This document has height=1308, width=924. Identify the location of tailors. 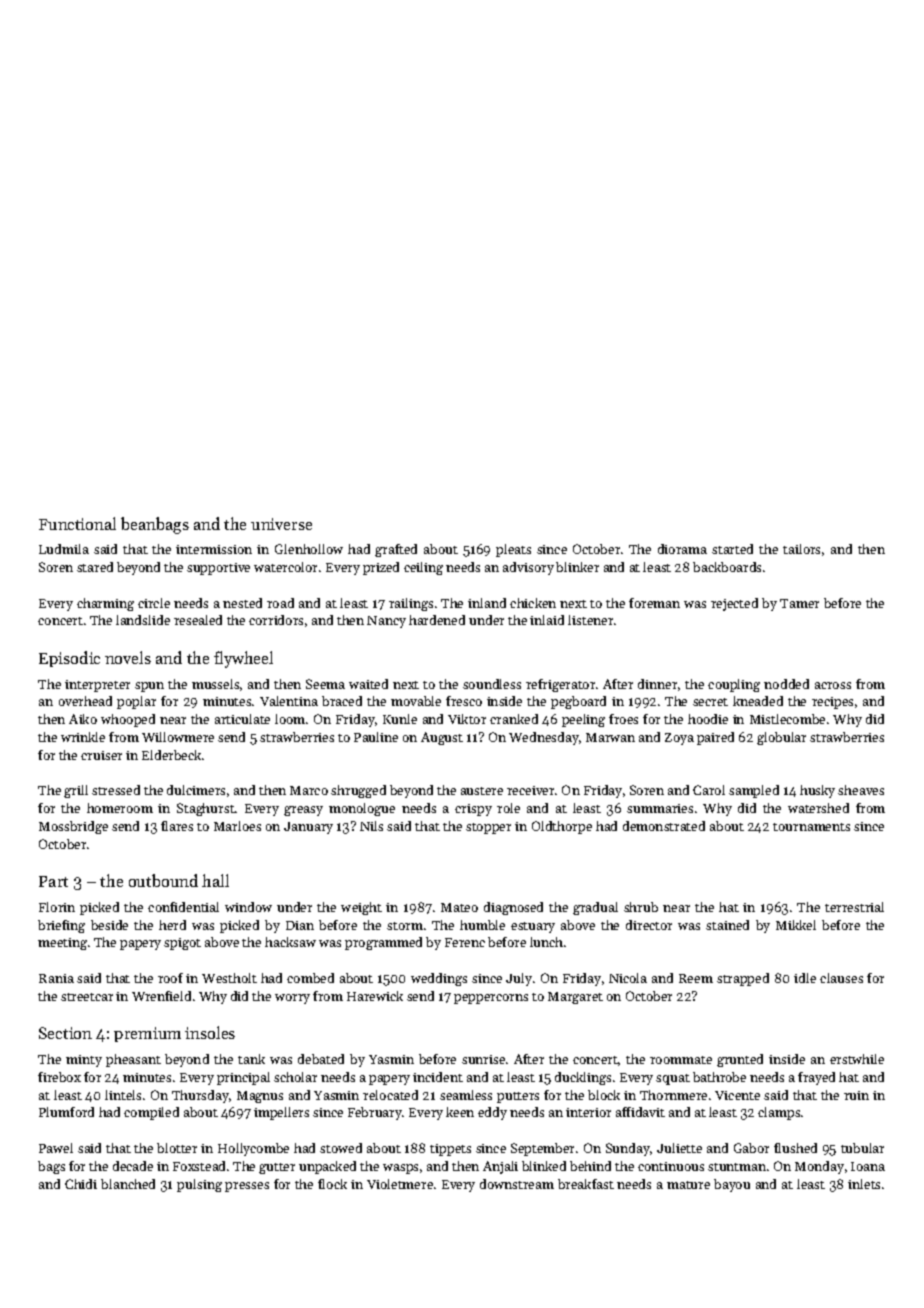
(801, 549).
